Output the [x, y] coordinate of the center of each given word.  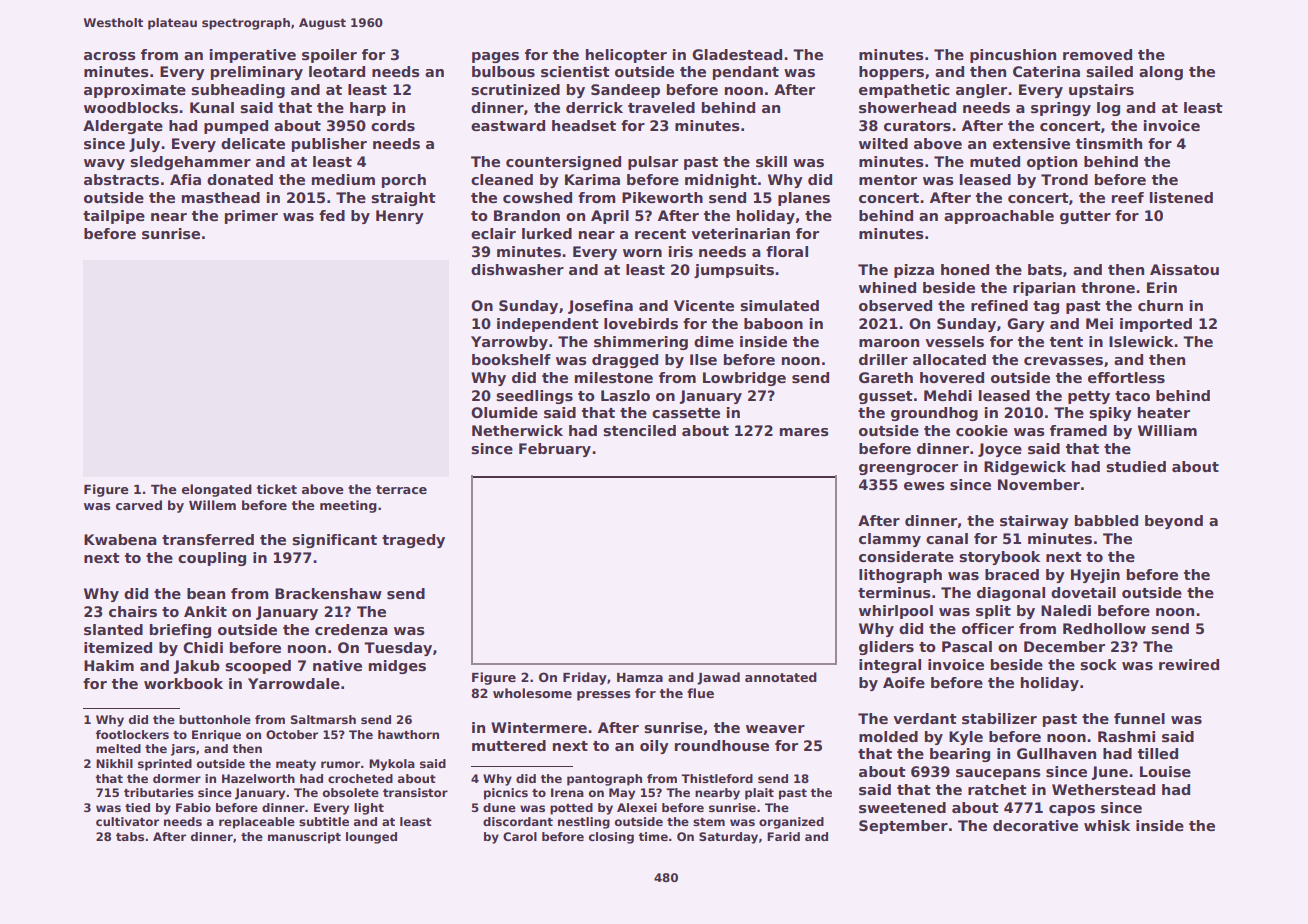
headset [584, 125]
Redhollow [1104, 628]
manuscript [304, 838]
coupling [212, 559]
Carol [520, 836]
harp [368, 109]
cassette [686, 413]
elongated [217, 490]
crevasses [1063, 361]
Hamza [640, 677]
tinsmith [1109, 143]
